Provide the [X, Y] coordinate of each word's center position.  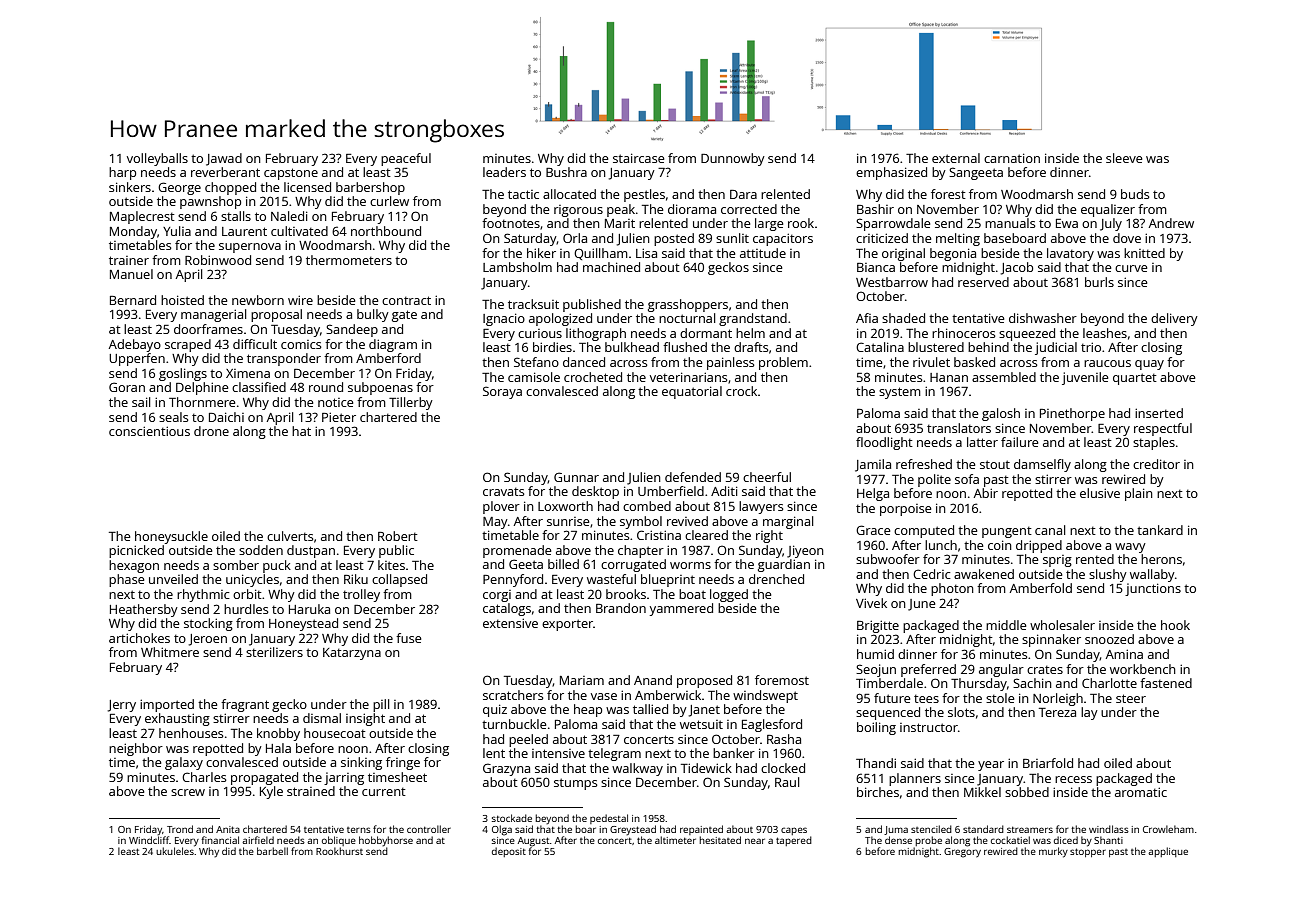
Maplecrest [142, 217]
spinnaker [1051, 640]
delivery [1174, 319]
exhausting [177, 719]
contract [406, 300]
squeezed [1027, 334]
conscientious [149, 431]
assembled [1004, 377]
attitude [763, 253]
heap [588, 710]
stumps [575, 784]
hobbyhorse [386, 841]
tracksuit [533, 304]
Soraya [502, 392]
